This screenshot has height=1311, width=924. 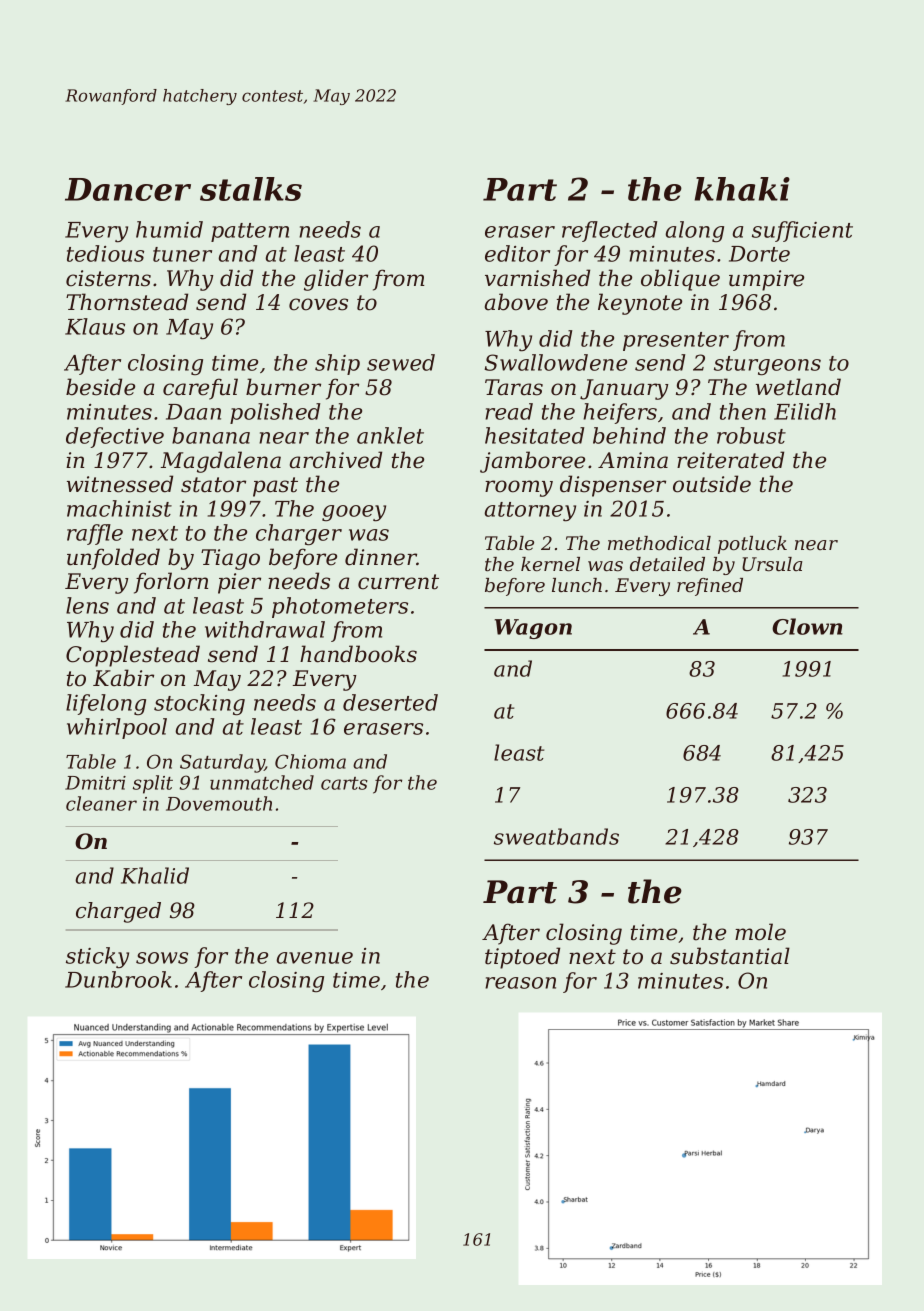 What do you see at coordinates (807, 626) in the screenshot?
I see `Clown` at bounding box center [807, 626].
